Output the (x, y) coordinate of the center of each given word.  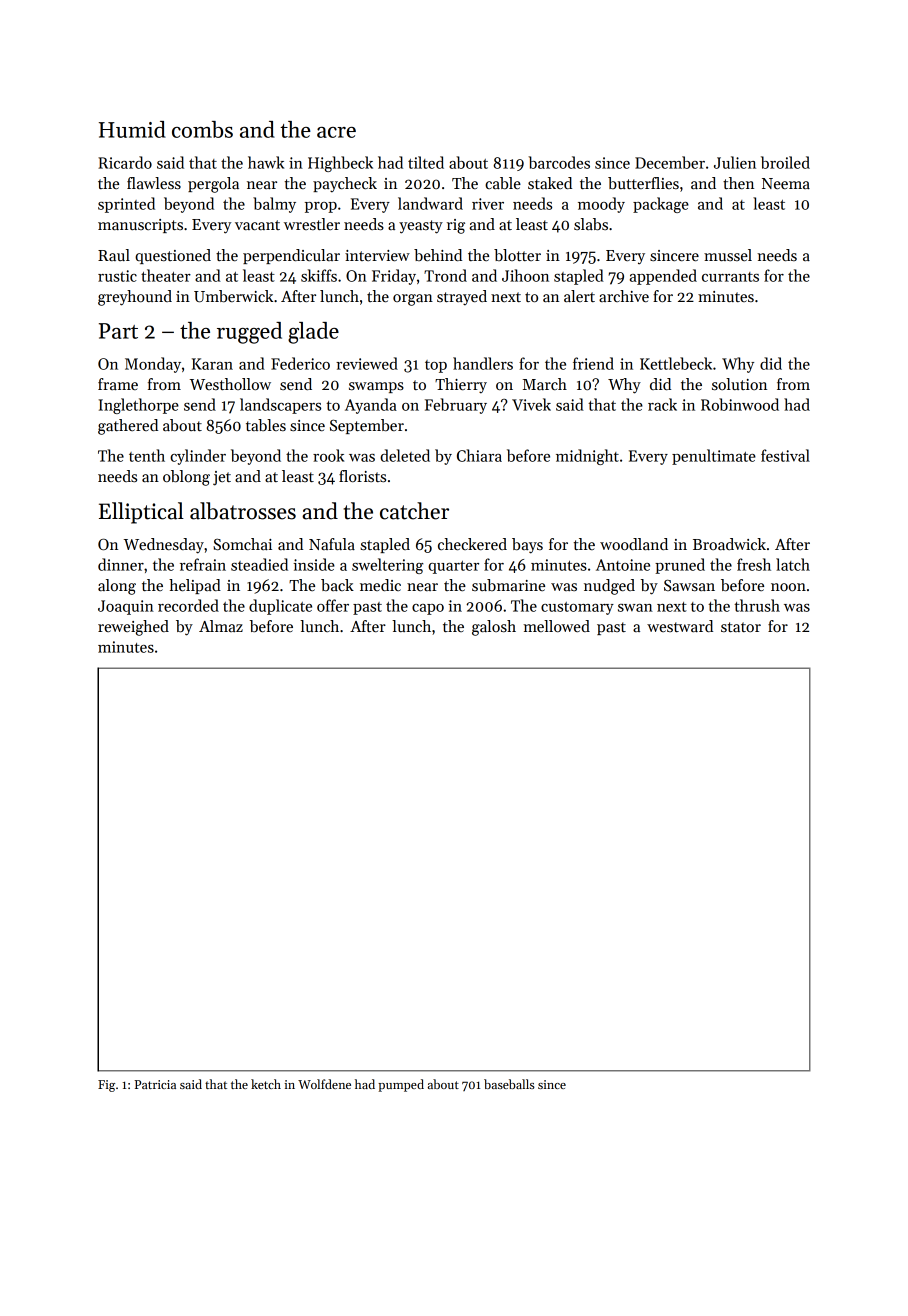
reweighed (133, 628)
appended (663, 277)
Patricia (155, 1084)
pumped (401, 1085)
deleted (405, 455)
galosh (494, 628)
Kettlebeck (676, 363)
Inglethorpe (139, 406)
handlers (483, 363)
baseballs (509, 1084)
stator (741, 627)
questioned (173, 256)
